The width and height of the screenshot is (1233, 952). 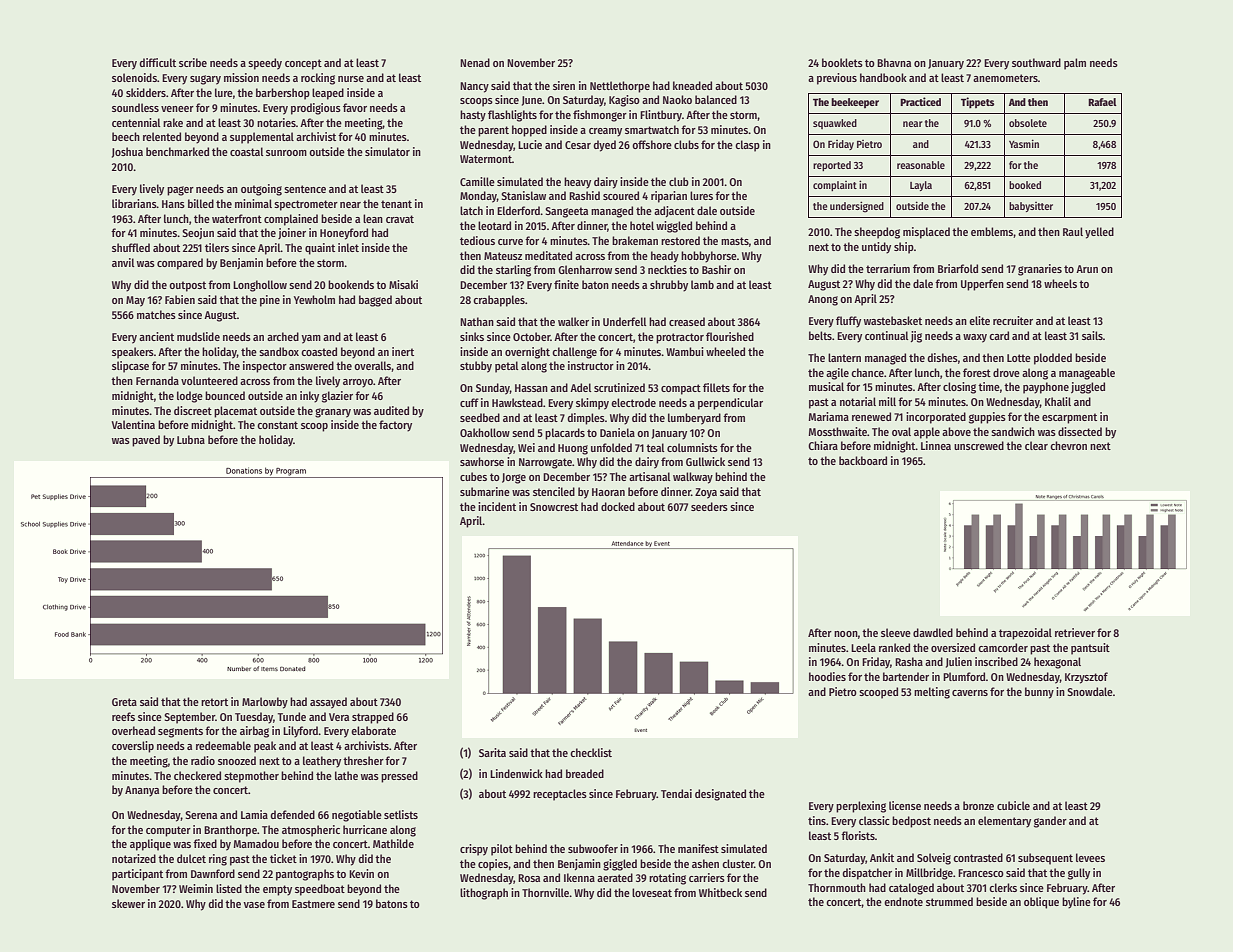 I want to click on manifest, so click(x=698, y=848).
